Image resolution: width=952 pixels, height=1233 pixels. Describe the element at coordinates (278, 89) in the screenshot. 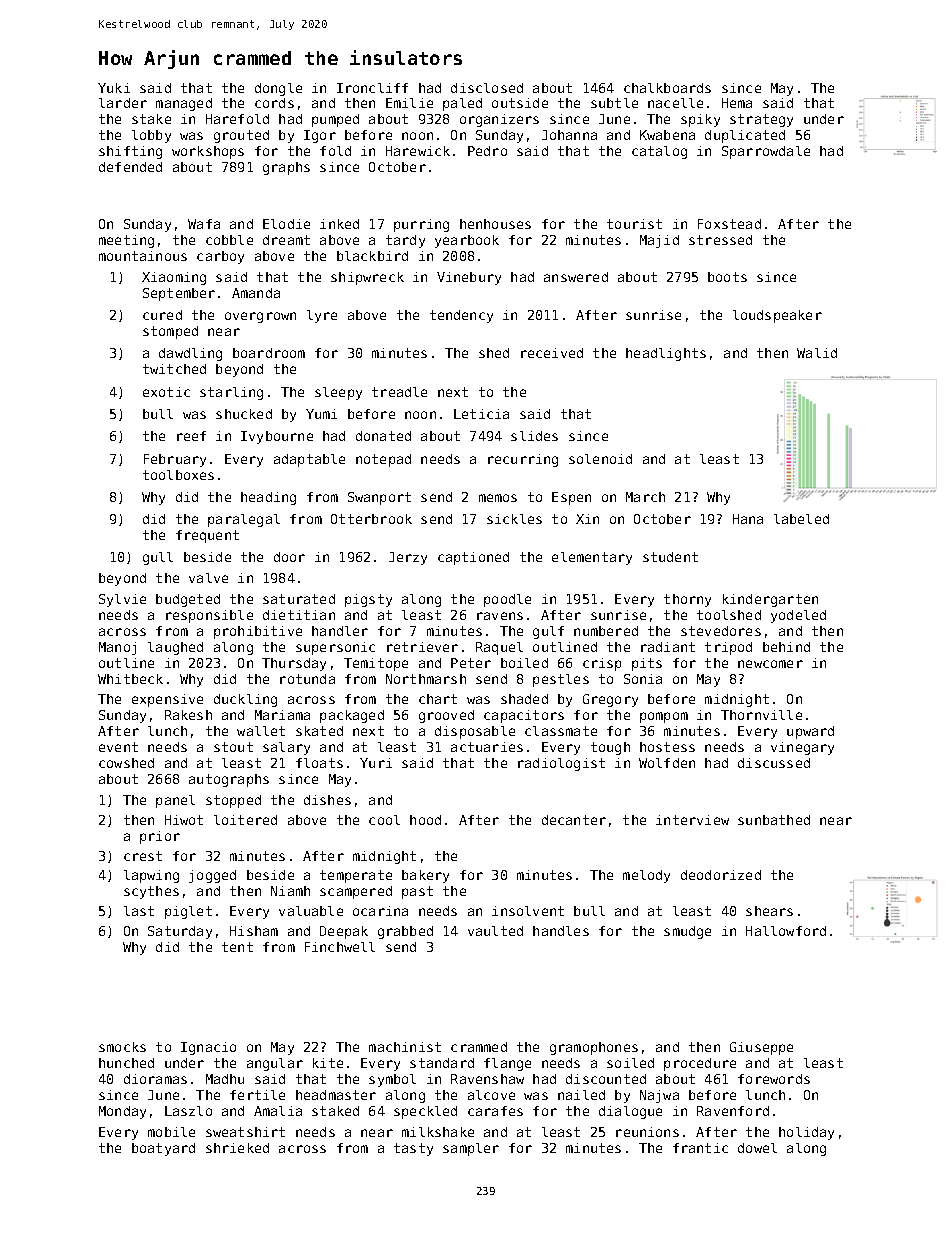

I see `dongle` at that location.
